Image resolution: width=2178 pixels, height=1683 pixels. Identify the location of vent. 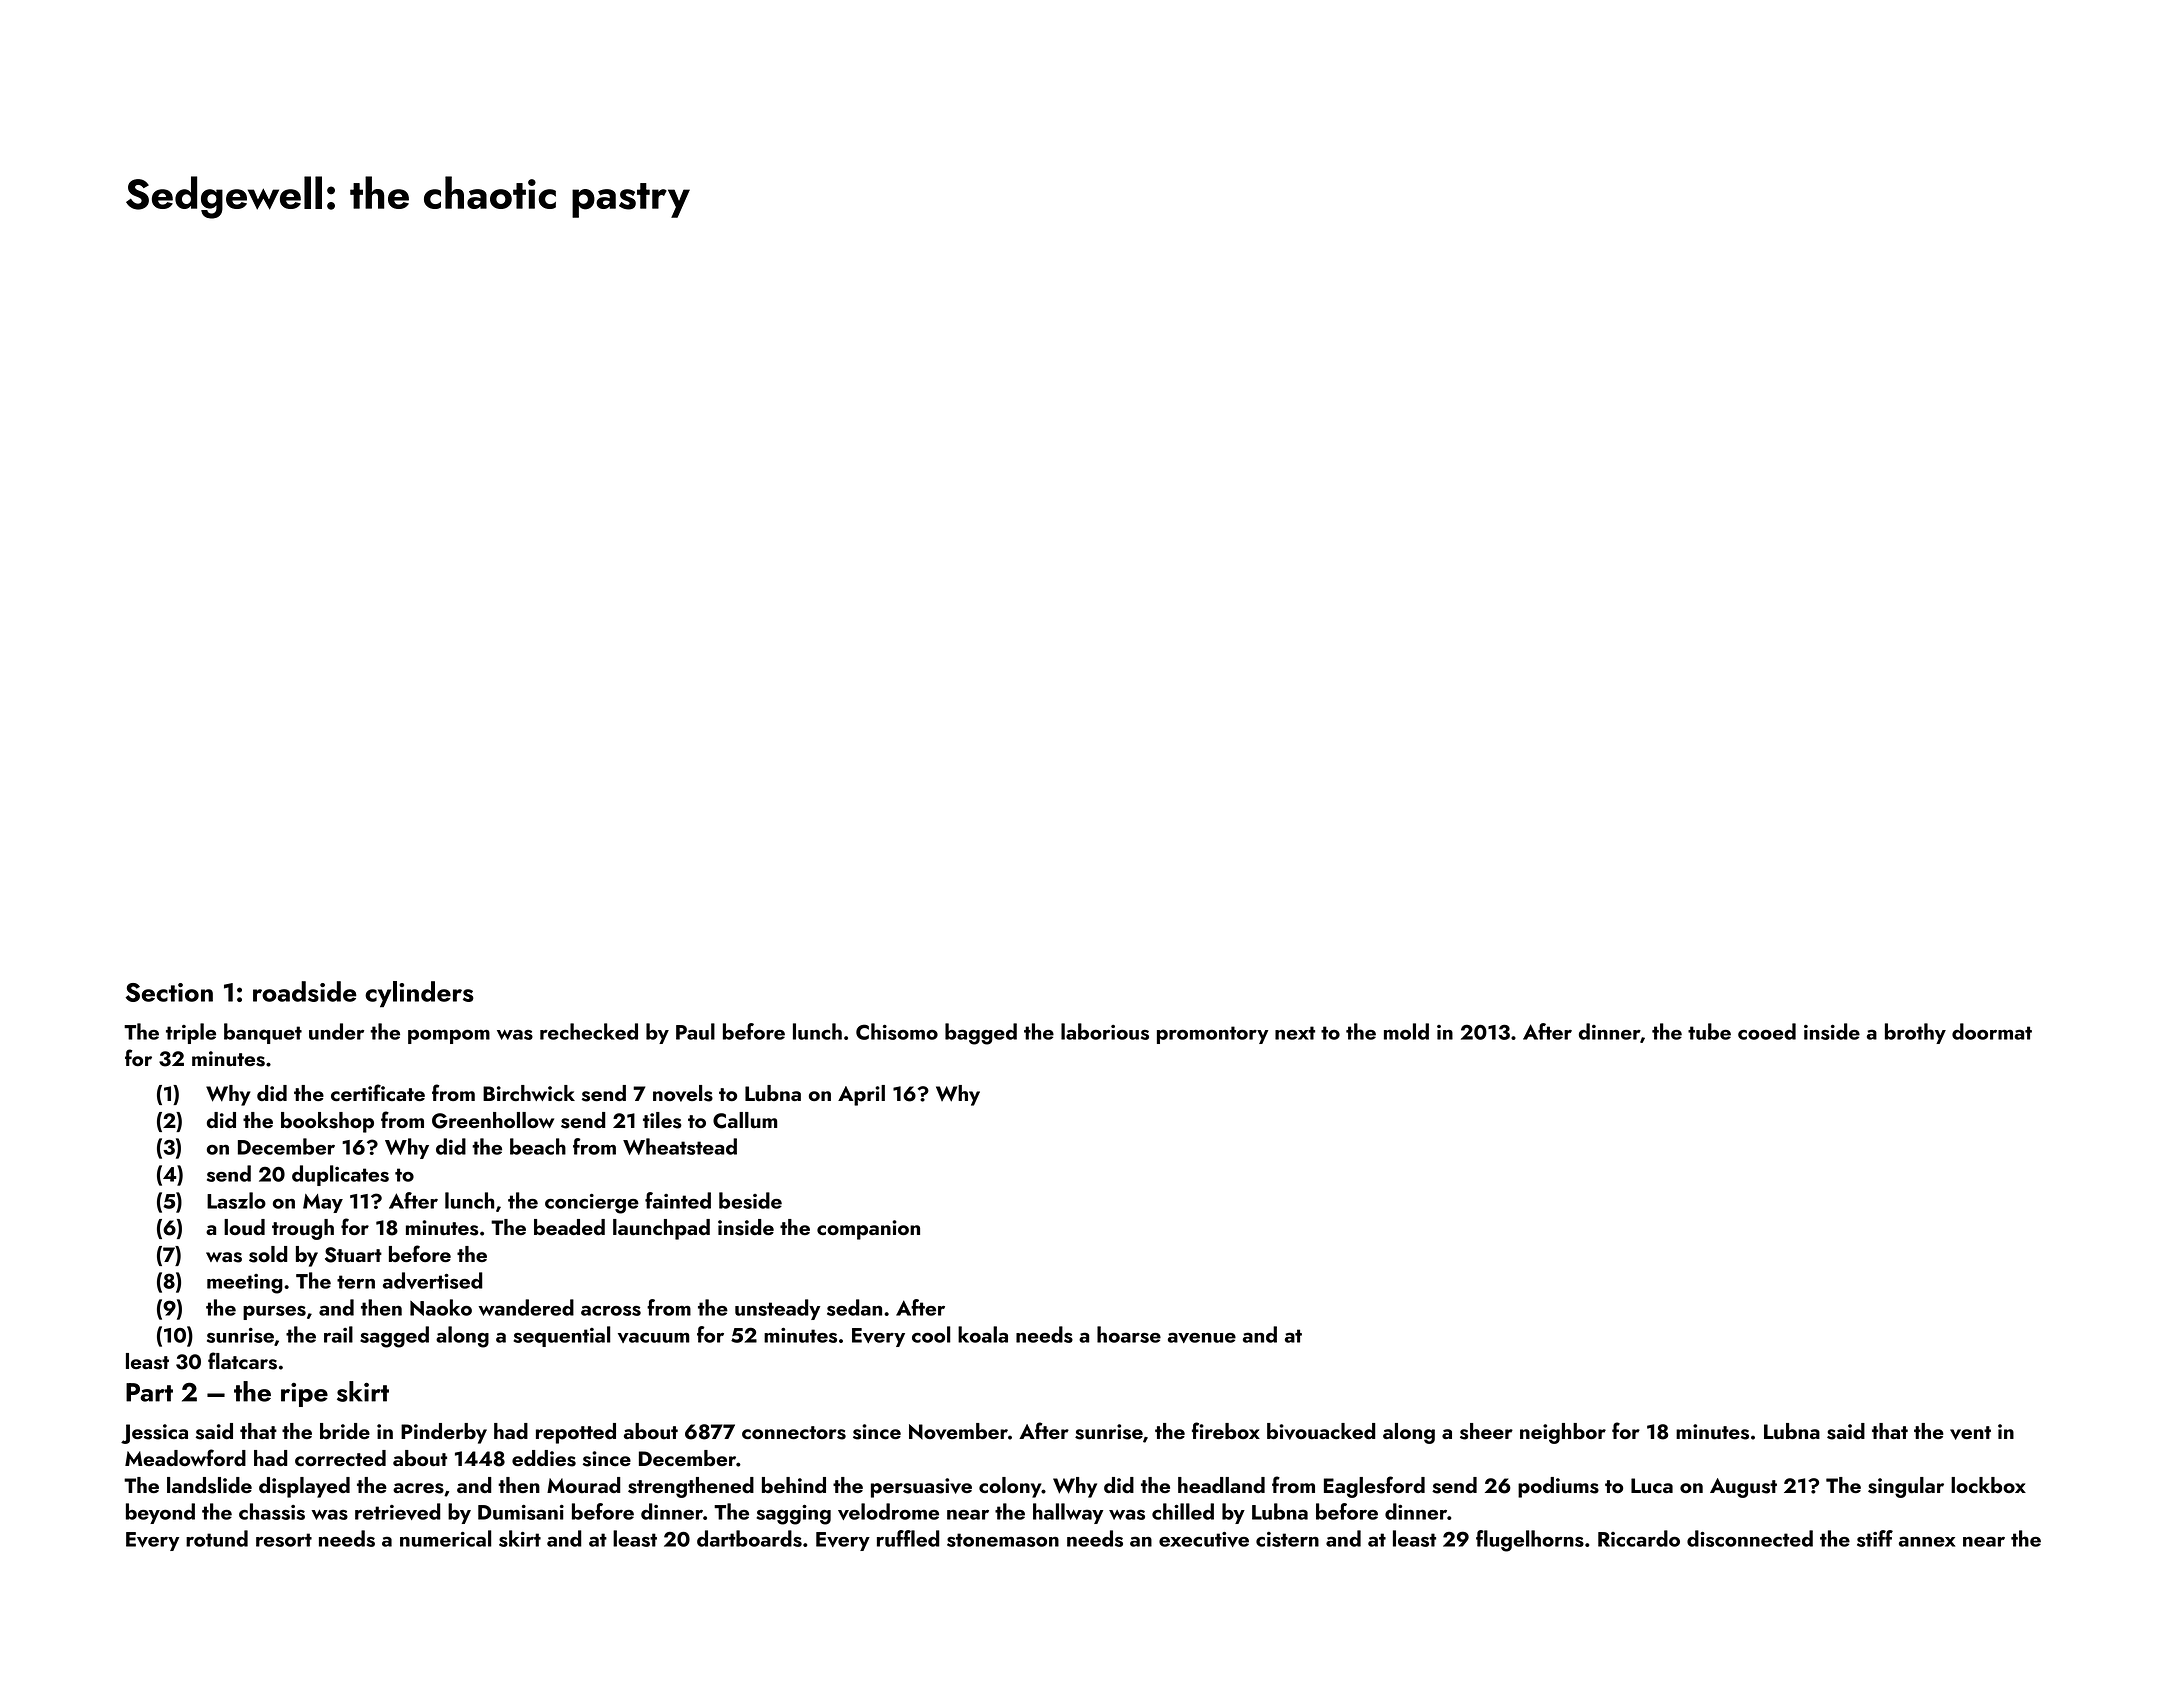
(1970, 1433).
